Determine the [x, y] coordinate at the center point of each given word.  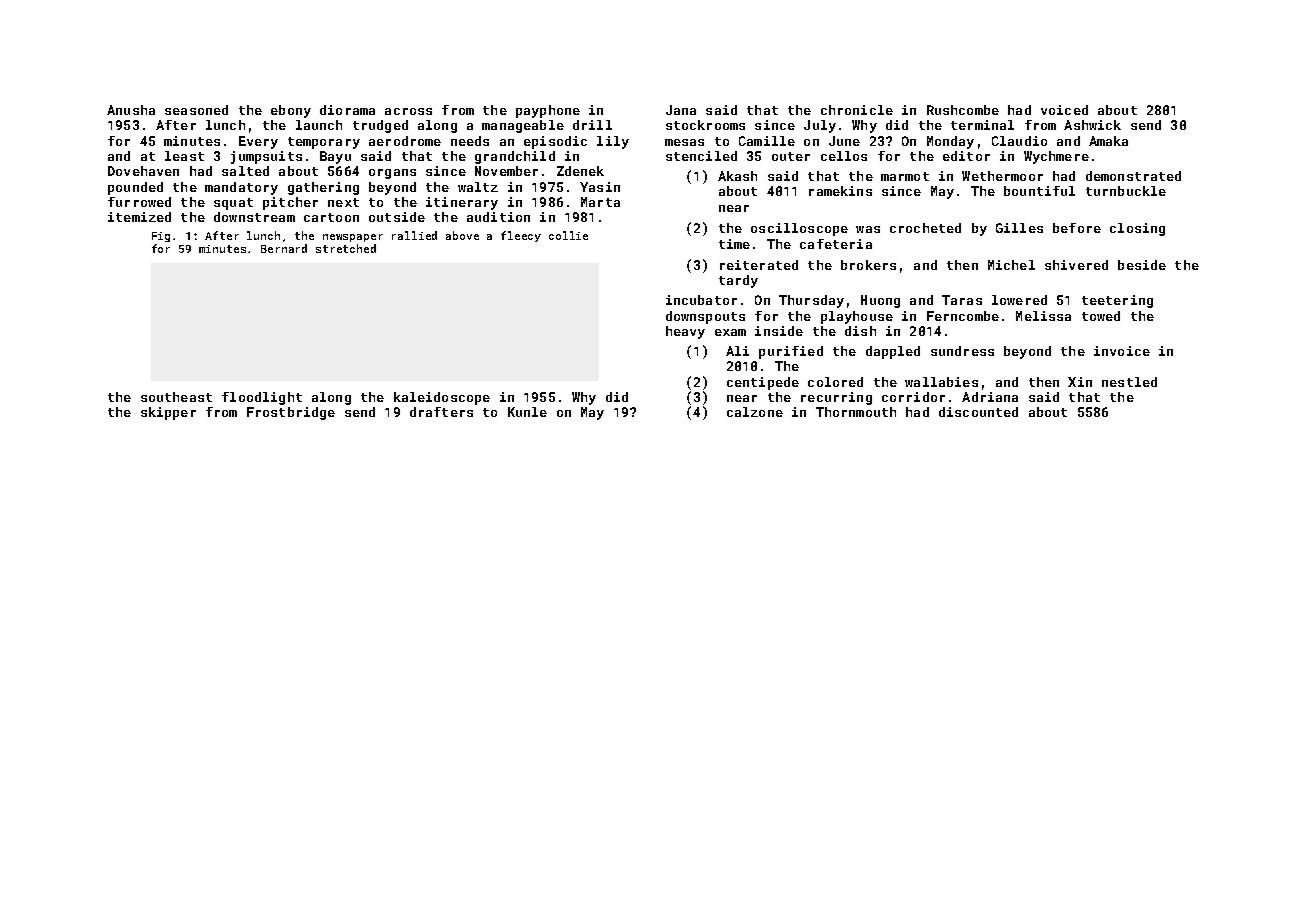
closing [1137, 229]
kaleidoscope [442, 398]
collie [568, 235]
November [506, 171]
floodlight [262, 398]
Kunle [527, 412]
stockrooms [705, 125]
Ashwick [1092, 125]
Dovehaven [143, 171]
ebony [291, 111]
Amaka [1108, 141]
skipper [168, 413]
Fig [161, 237]
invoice [1122, 351]
